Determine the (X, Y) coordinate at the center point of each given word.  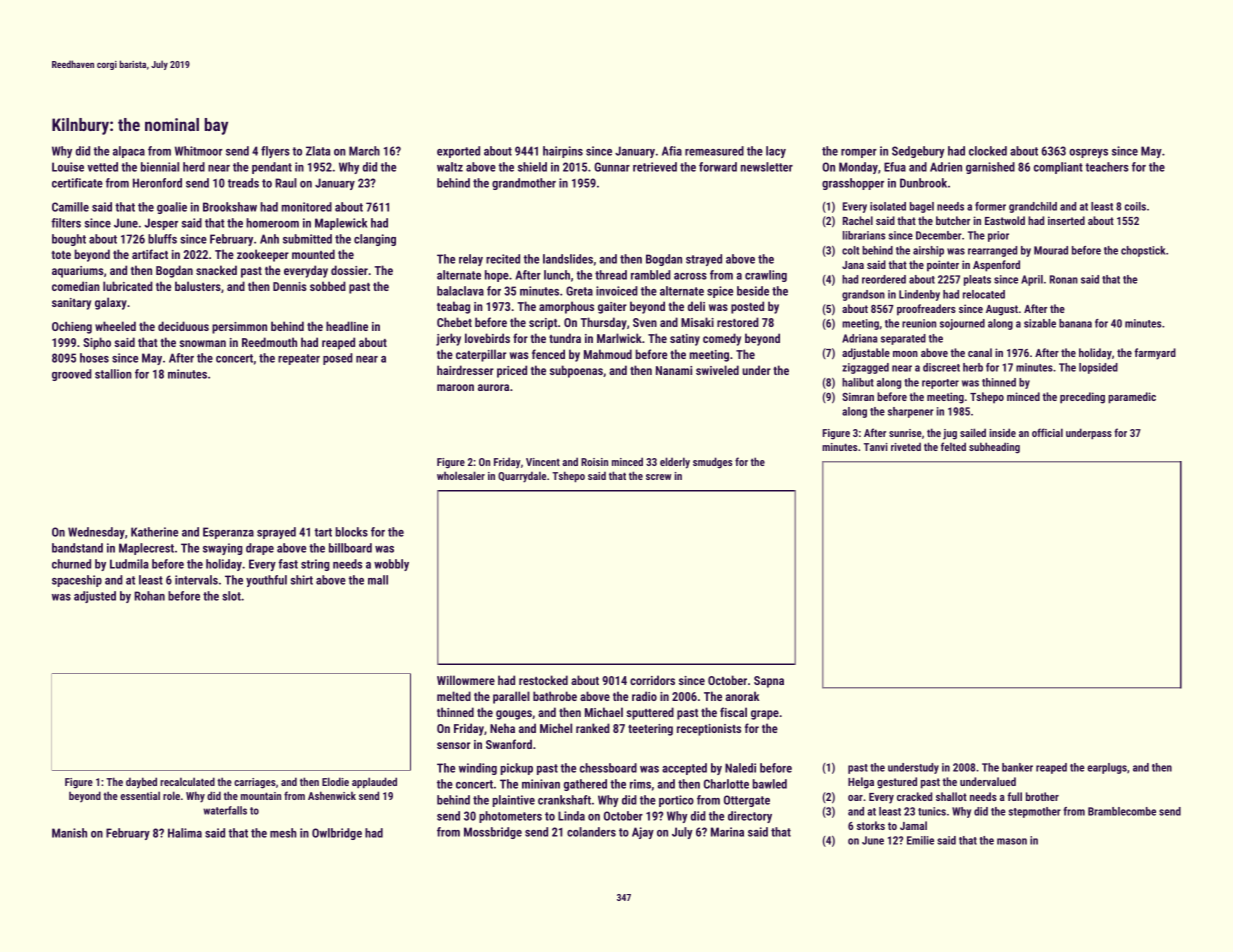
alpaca (129, 152)
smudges (712, 463)
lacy (776, 152)
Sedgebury (918, 152)
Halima (185, 833)
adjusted (95, 597)
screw (658, 477)
